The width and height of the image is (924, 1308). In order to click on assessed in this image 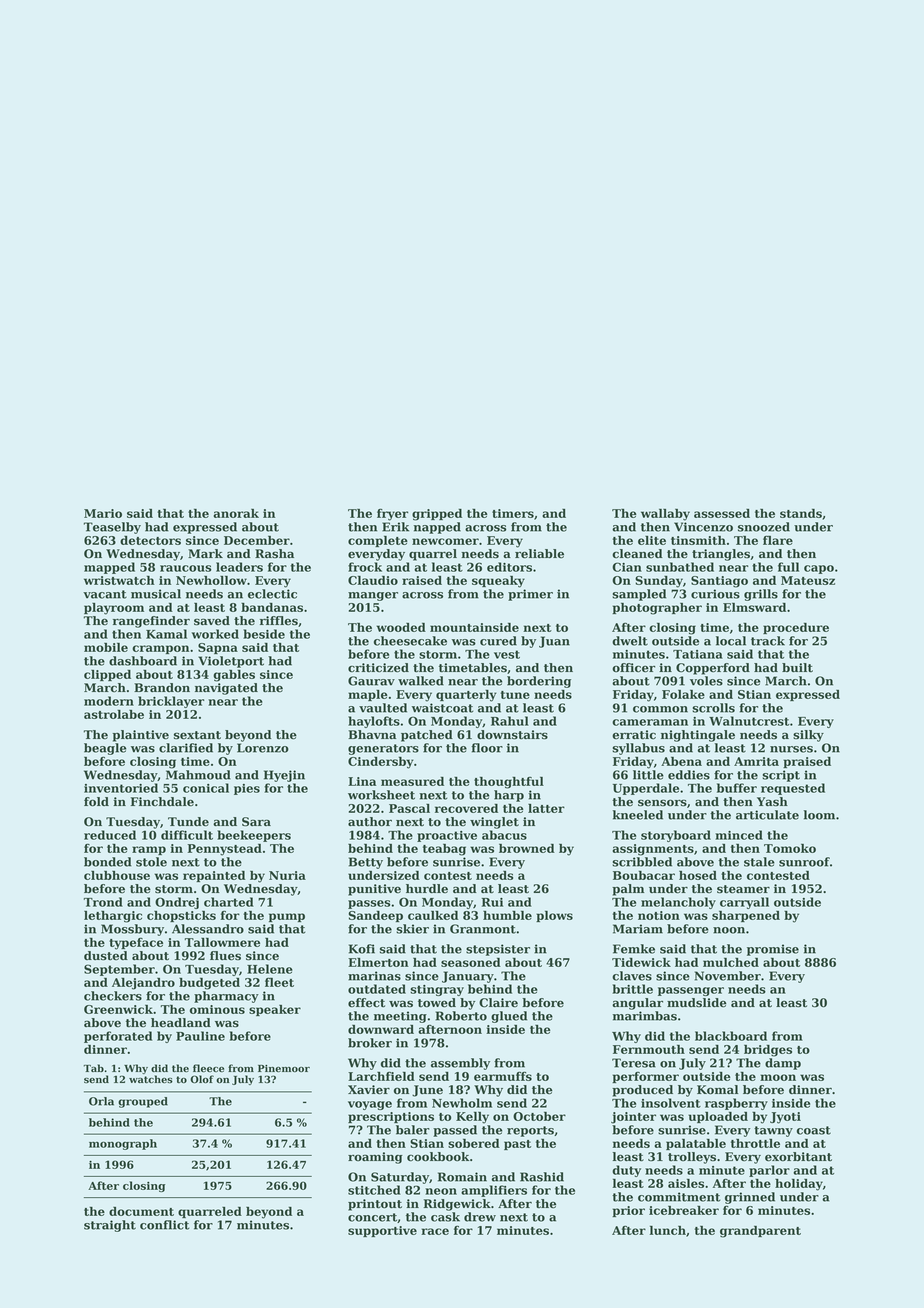, I will do `click(722, 513)`.
